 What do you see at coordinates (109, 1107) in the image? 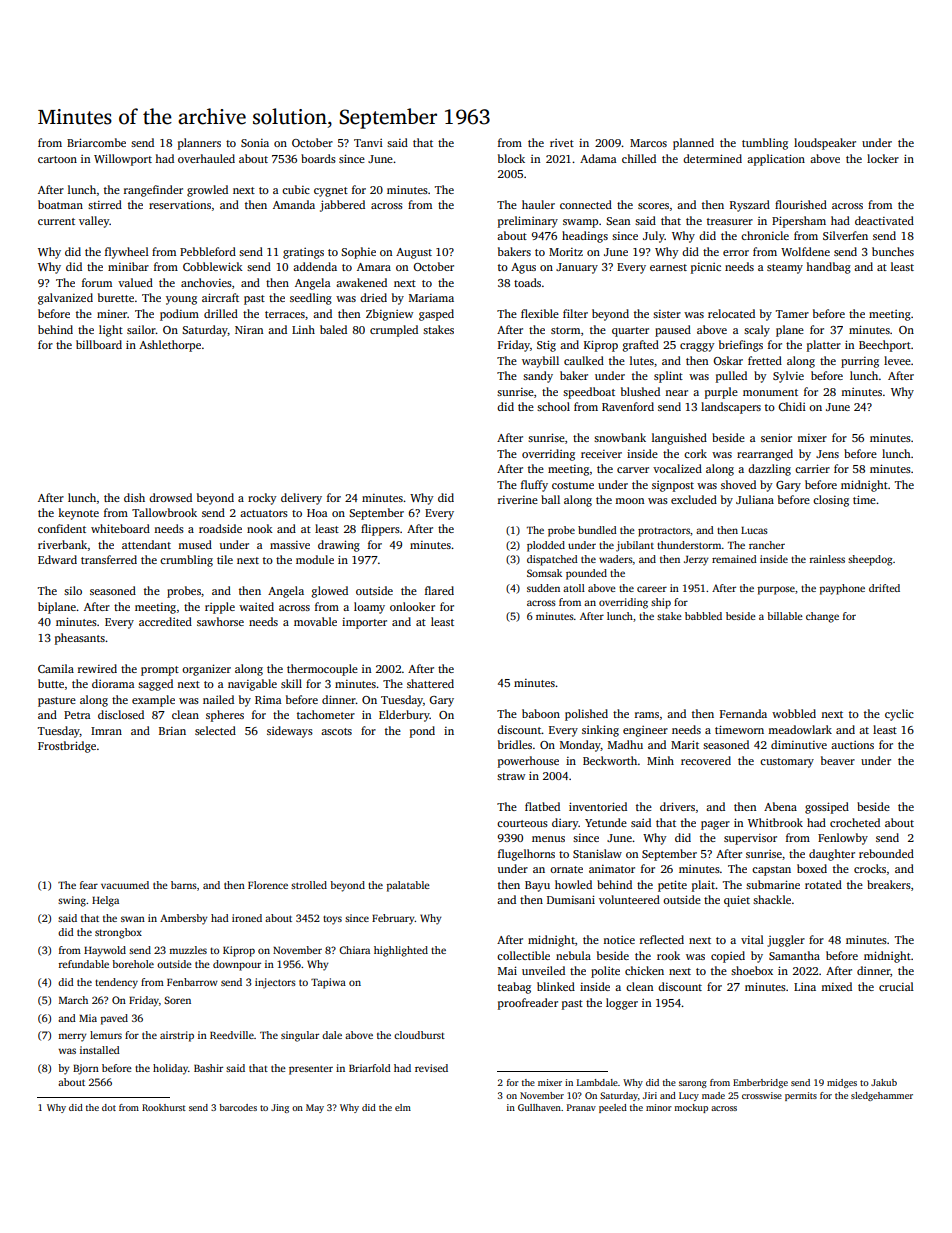
I see `dot` at bounding box center [109, 1107].
